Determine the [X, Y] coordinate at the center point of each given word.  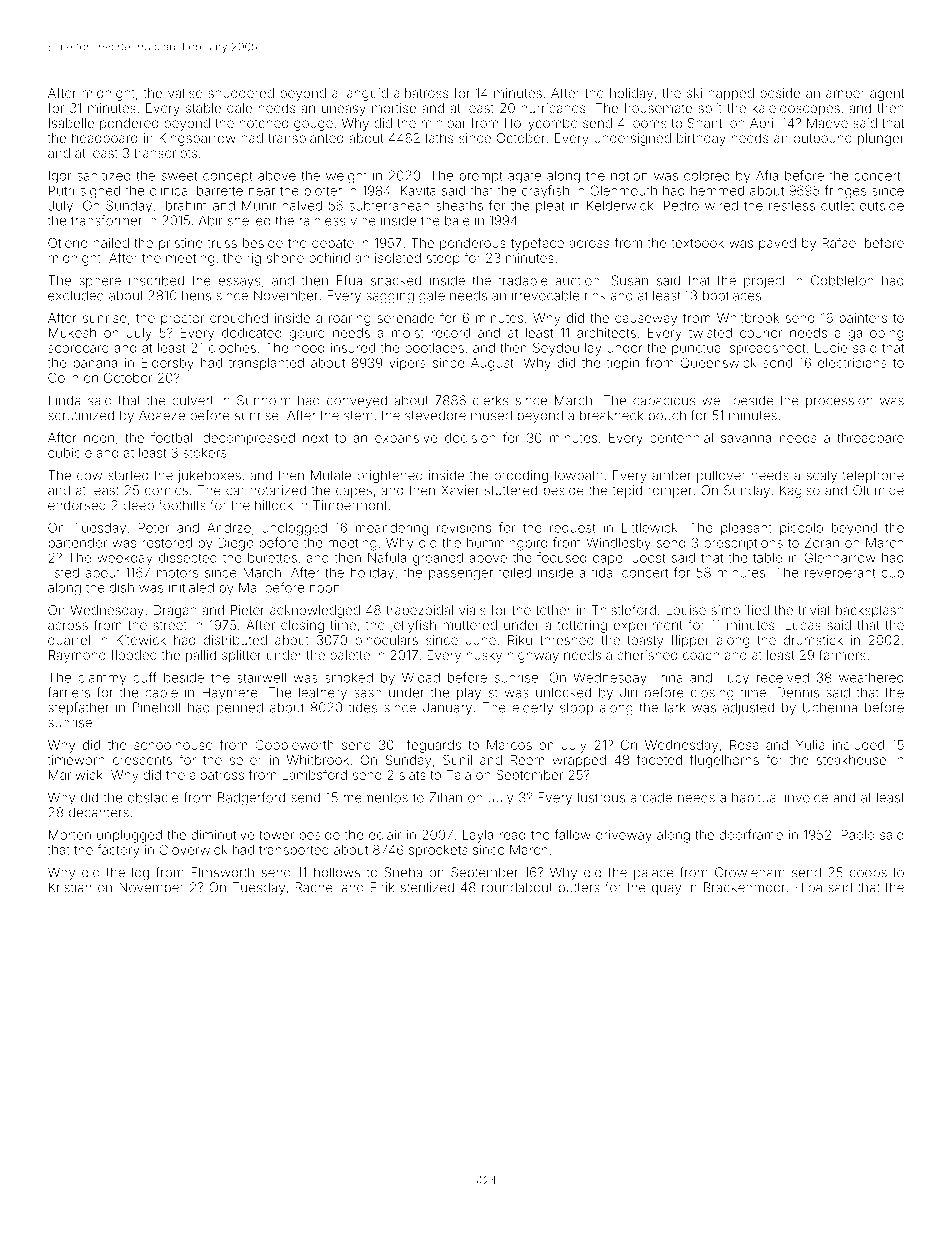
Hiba [809, 887]
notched [264, 123]
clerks [490, 400]
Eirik [382, 887]
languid [366, 94]
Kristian [70, 887]
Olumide [878, 490]
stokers [205, 453]
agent [887, 95]
